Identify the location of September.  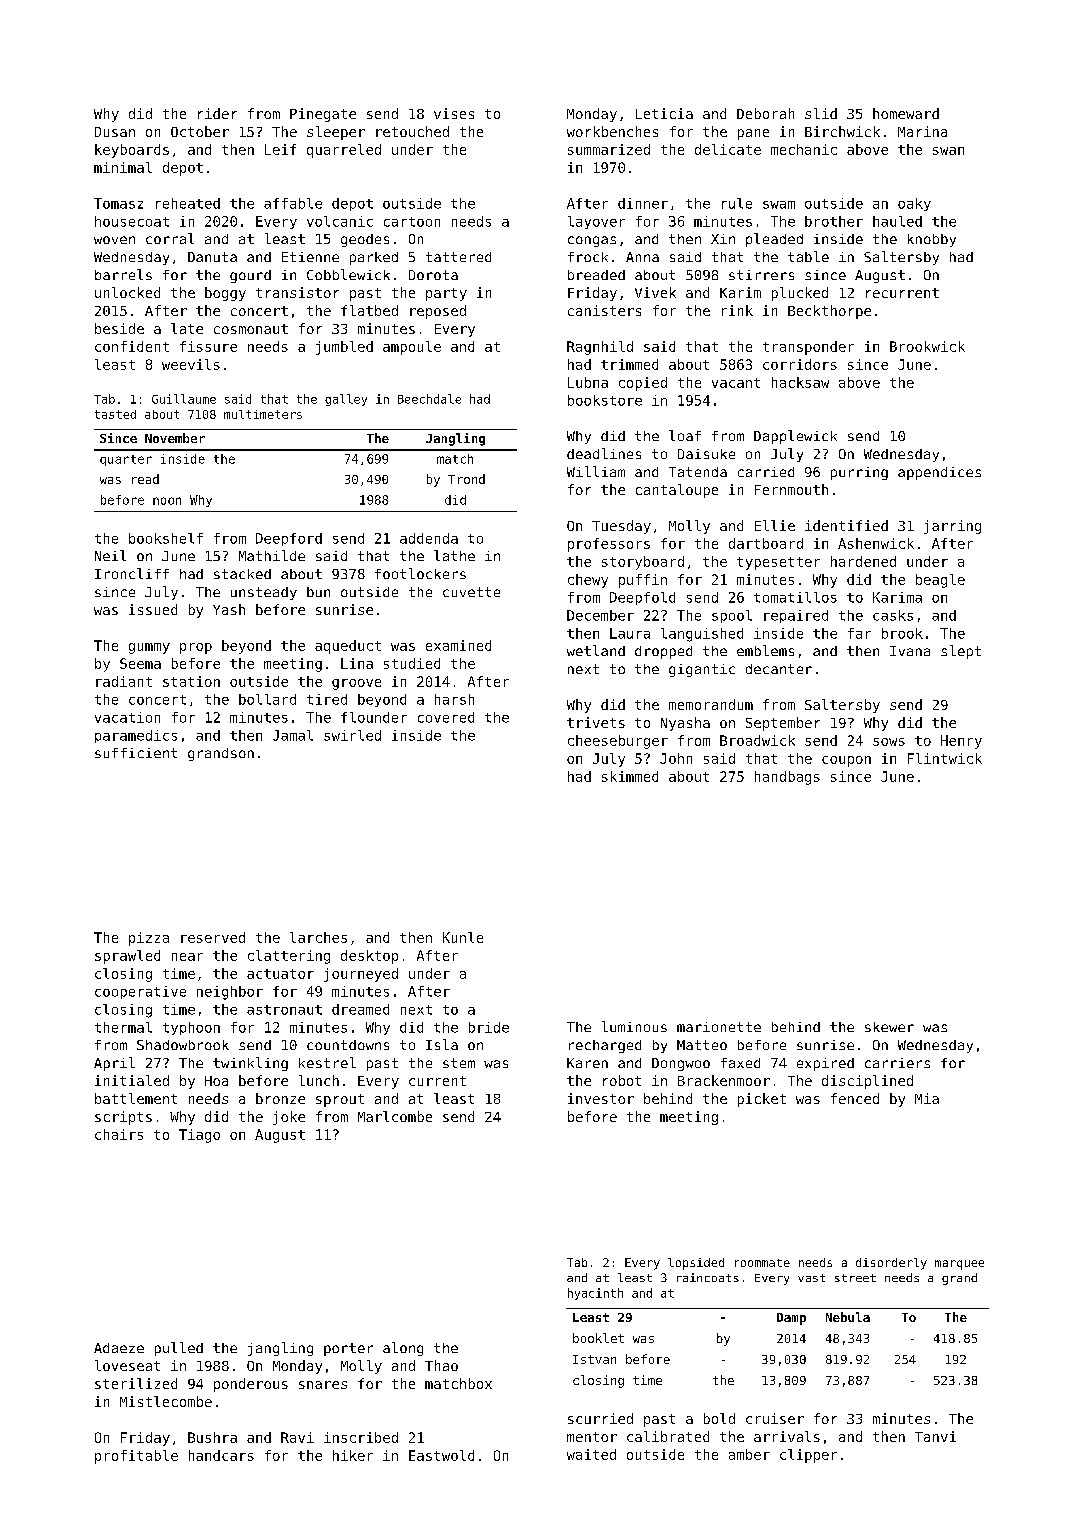
(783, 724).
